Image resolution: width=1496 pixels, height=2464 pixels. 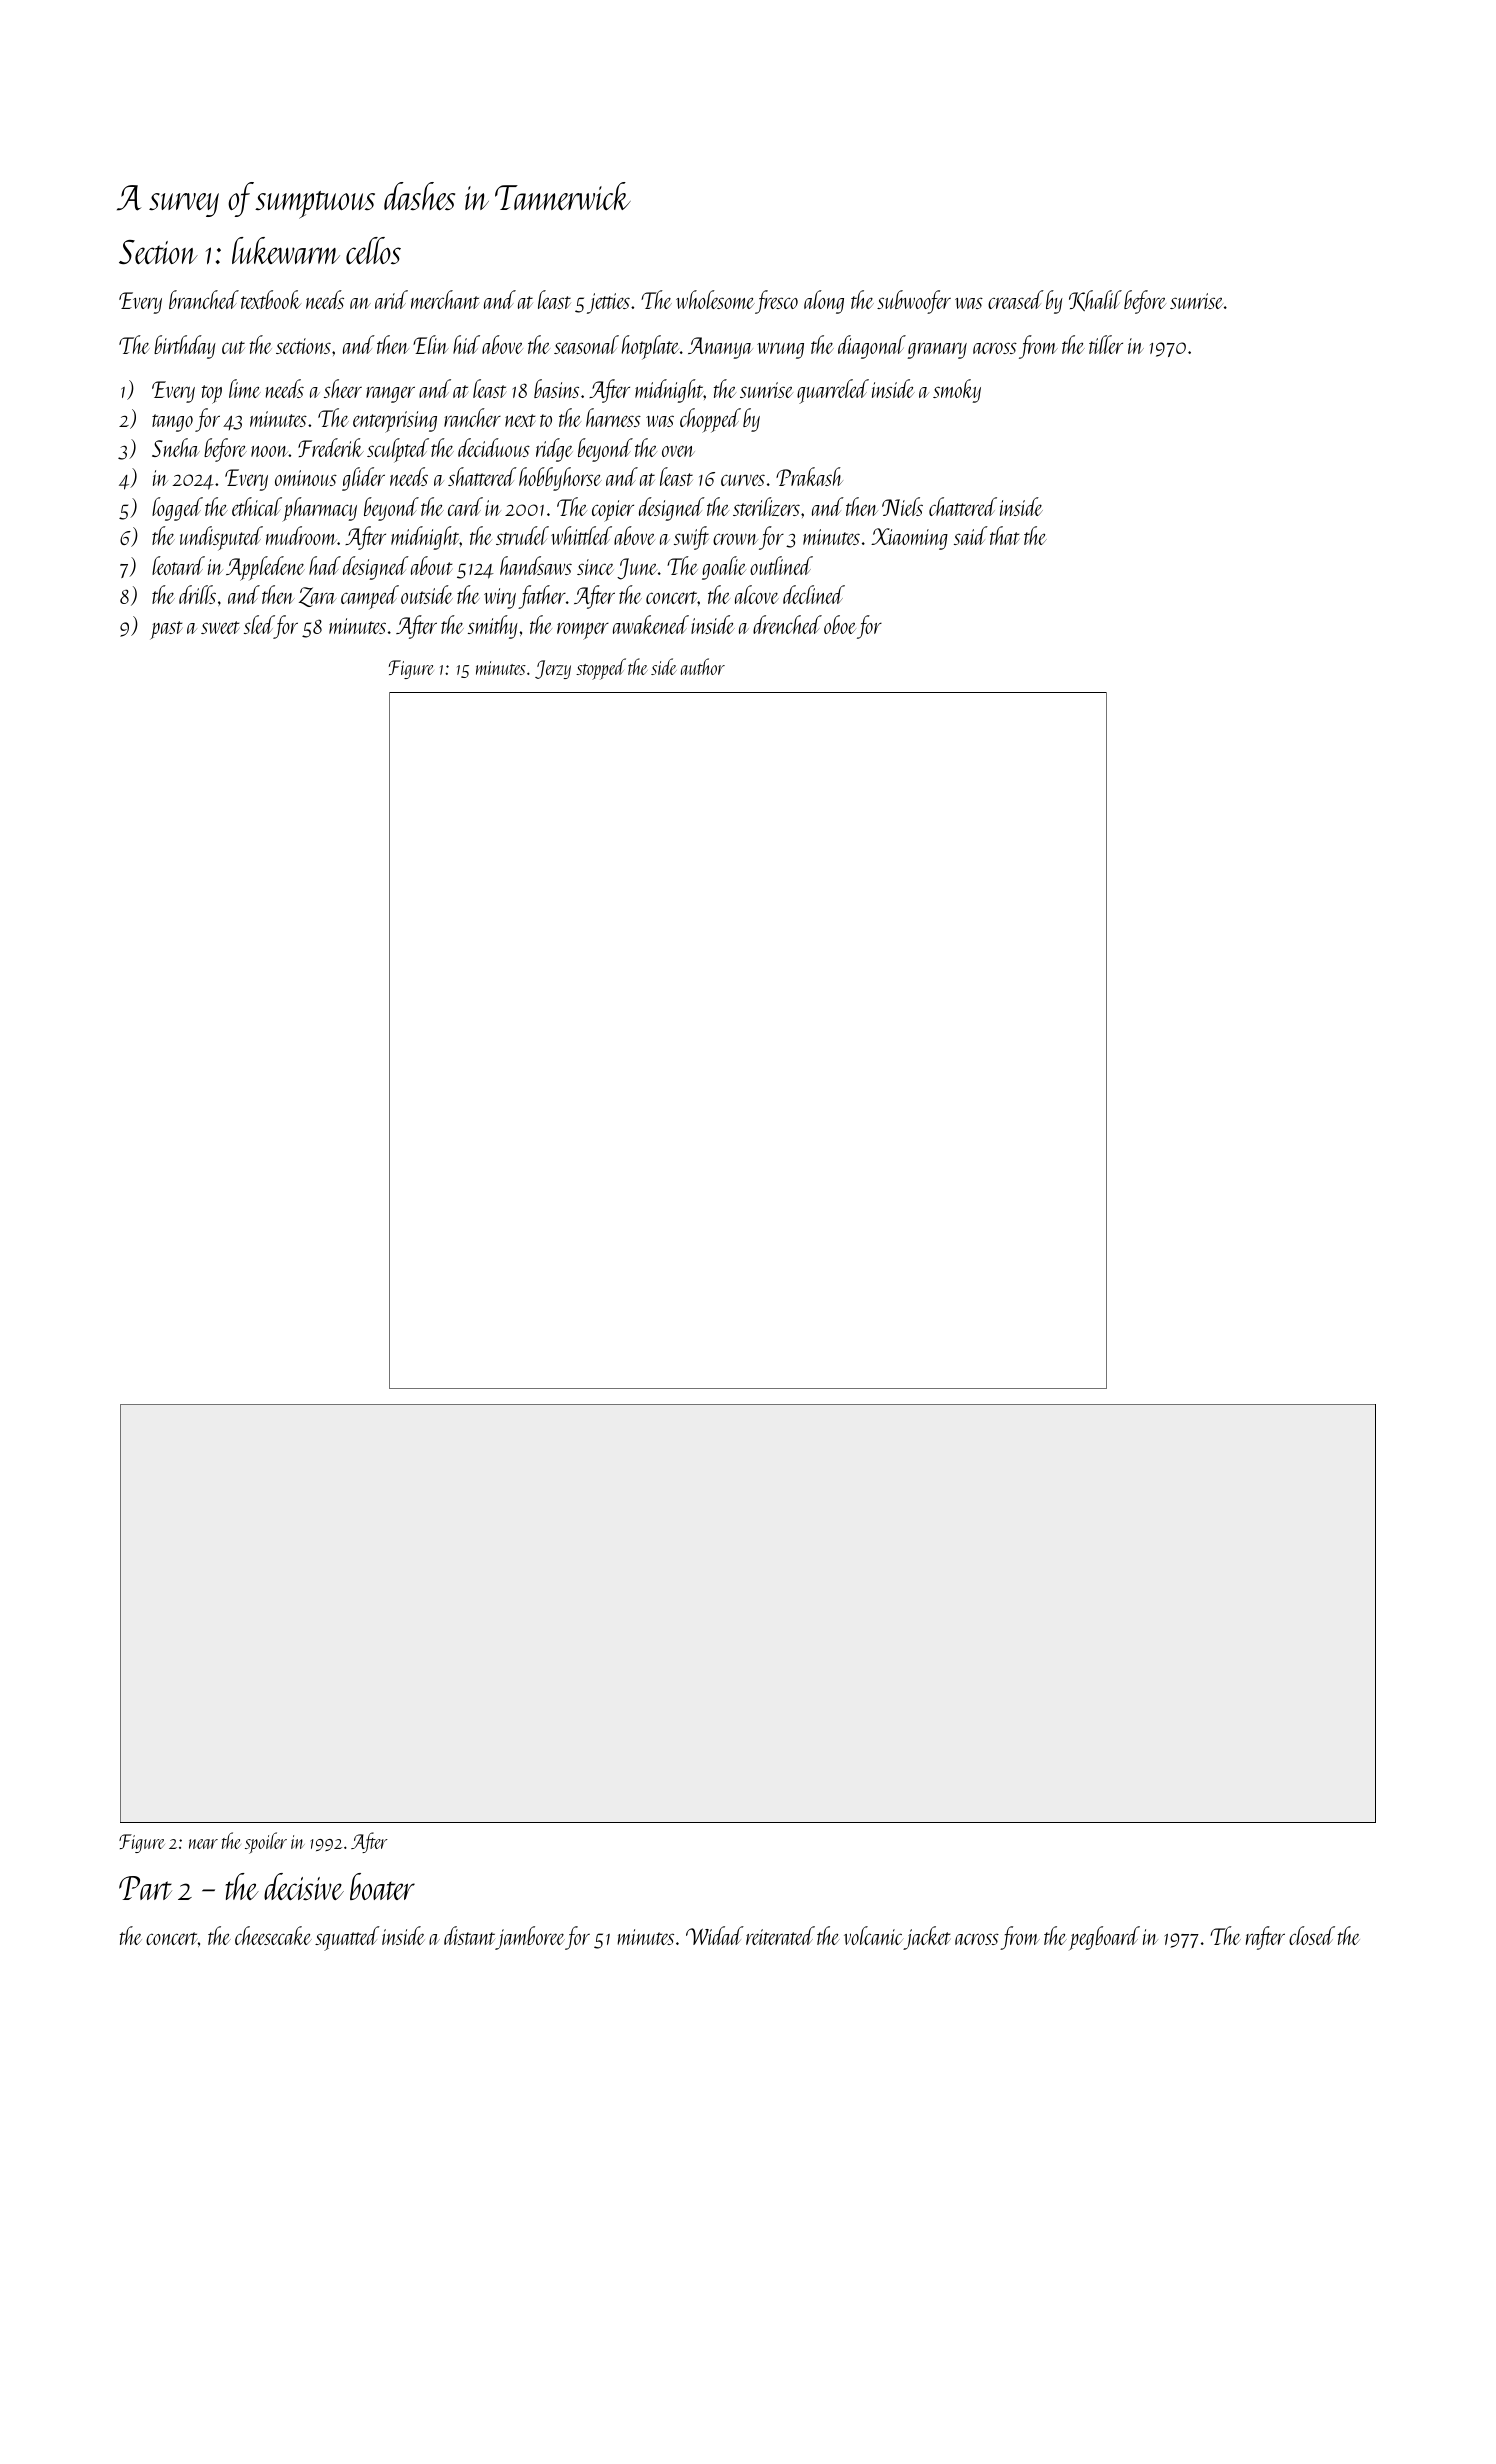 What do you see at coordinates (833, 391) in the screenshot?
I see `quarreled` at bounding box center [833, 391].
